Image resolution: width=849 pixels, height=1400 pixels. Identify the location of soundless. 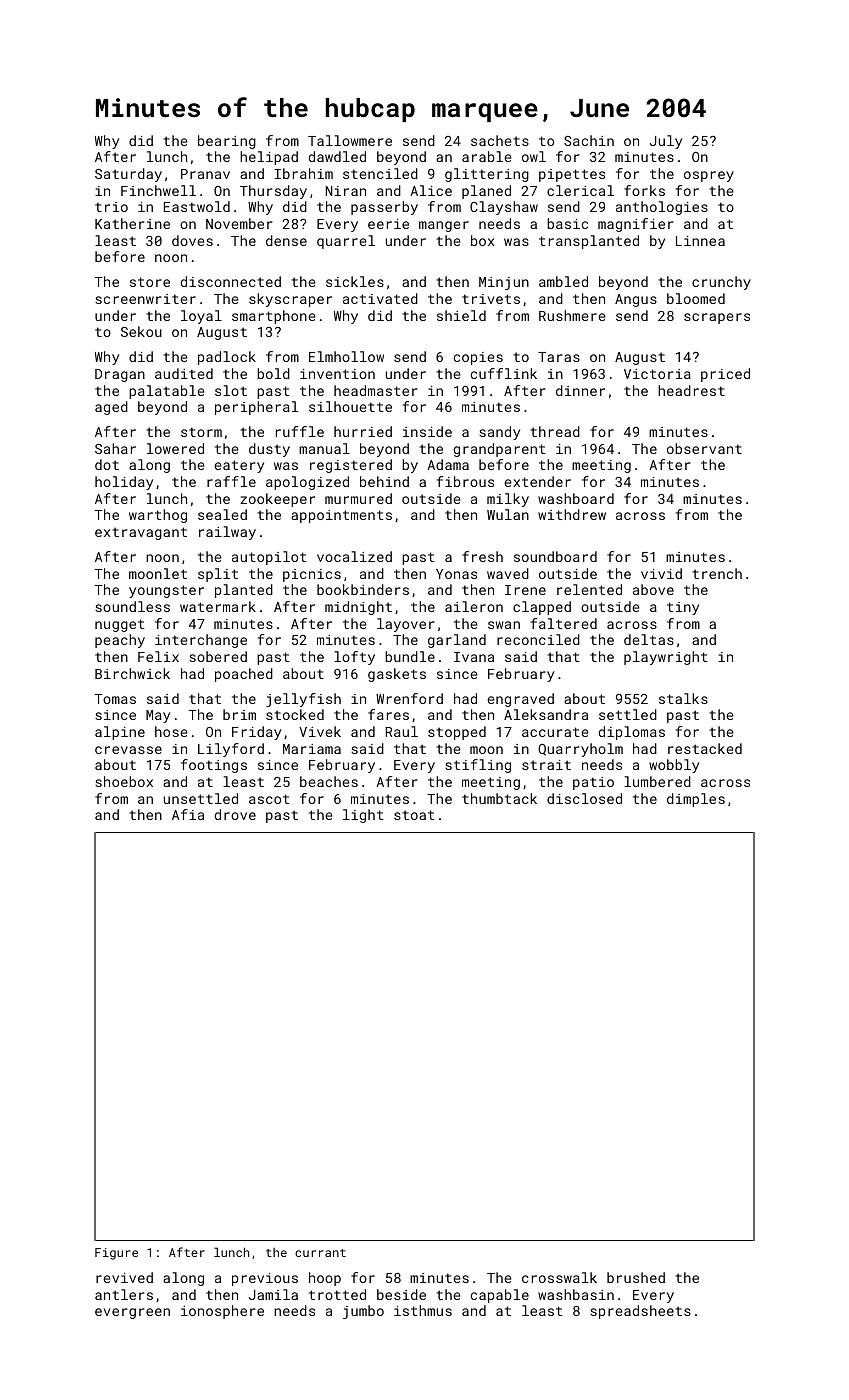
(132, 606).
